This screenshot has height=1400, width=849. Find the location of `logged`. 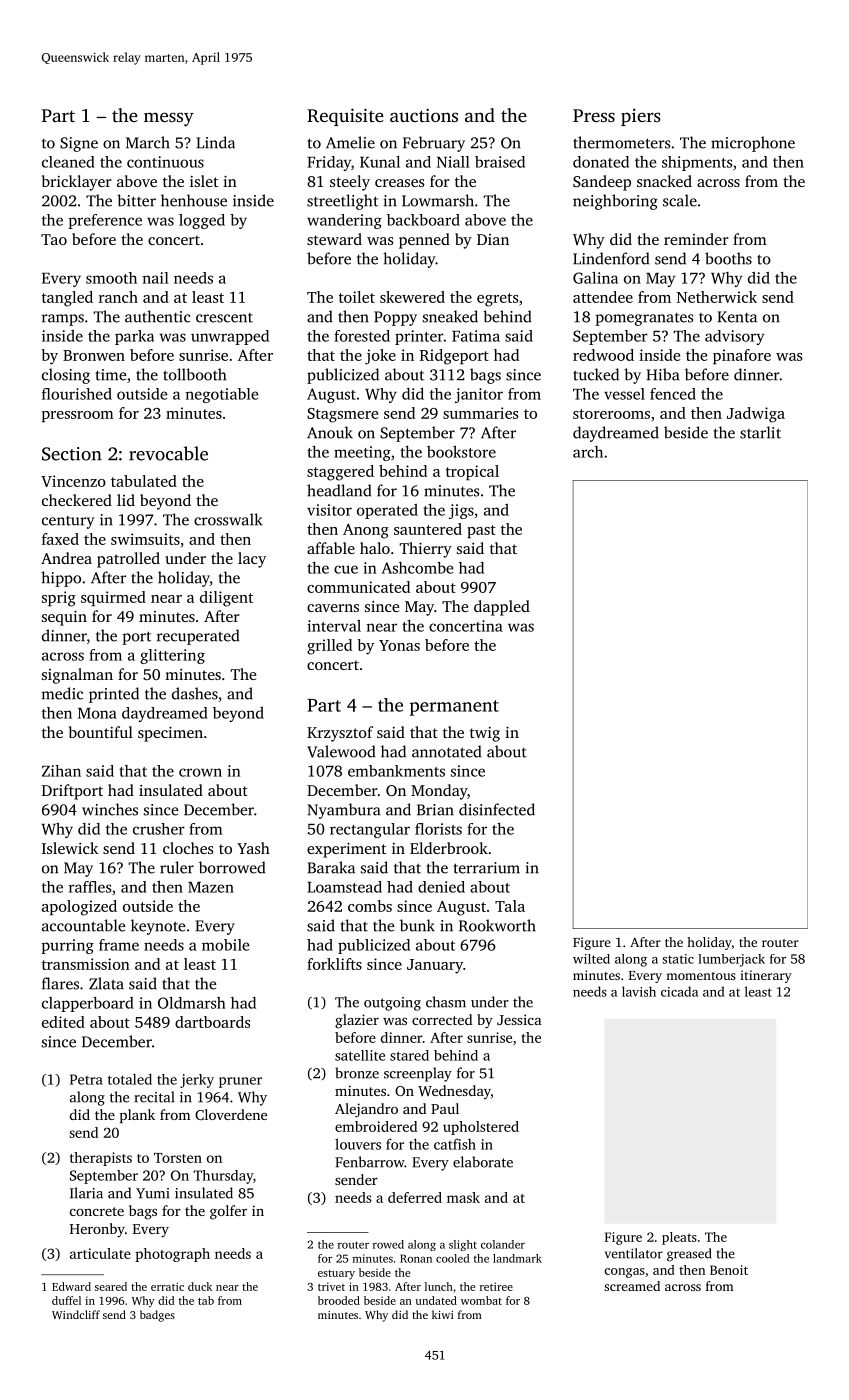

logged is located at coordinates (202, 221).
